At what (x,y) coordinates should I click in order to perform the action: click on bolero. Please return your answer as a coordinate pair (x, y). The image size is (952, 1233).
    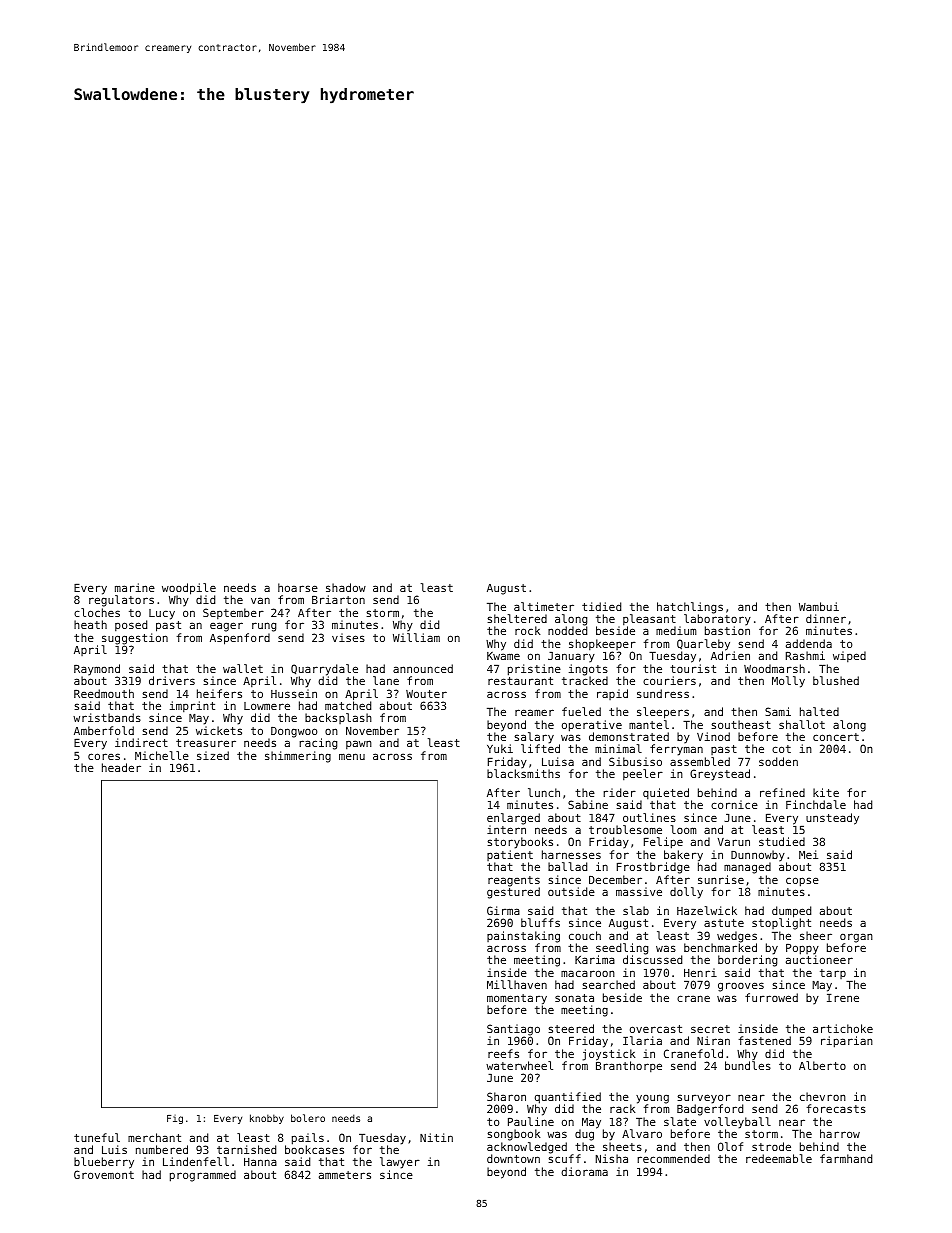
    Looking at the image, I should click on (308, 1118).
